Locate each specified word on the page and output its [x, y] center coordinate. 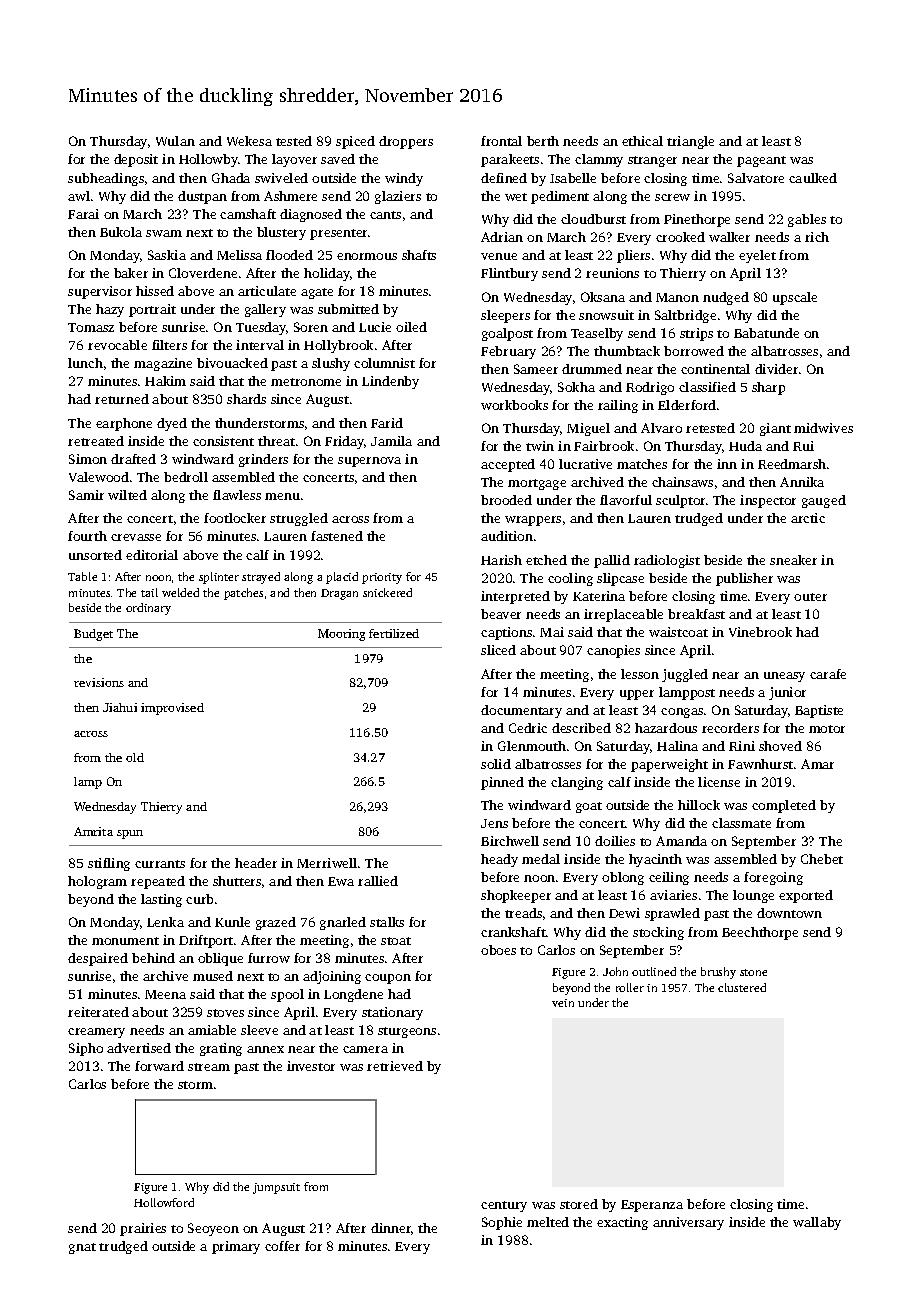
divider [776, 369]
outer [810, 597]
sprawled [672, 914]
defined [504, 178]
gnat [82, 1248]
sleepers [505, 316]
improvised [172, 709]
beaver [501, 614]
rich [817, 237]
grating [221, 1049]
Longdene [353, 995]
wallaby [817, 1223]
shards [246, 399]
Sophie [502, 1223]
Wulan [175, 141]
